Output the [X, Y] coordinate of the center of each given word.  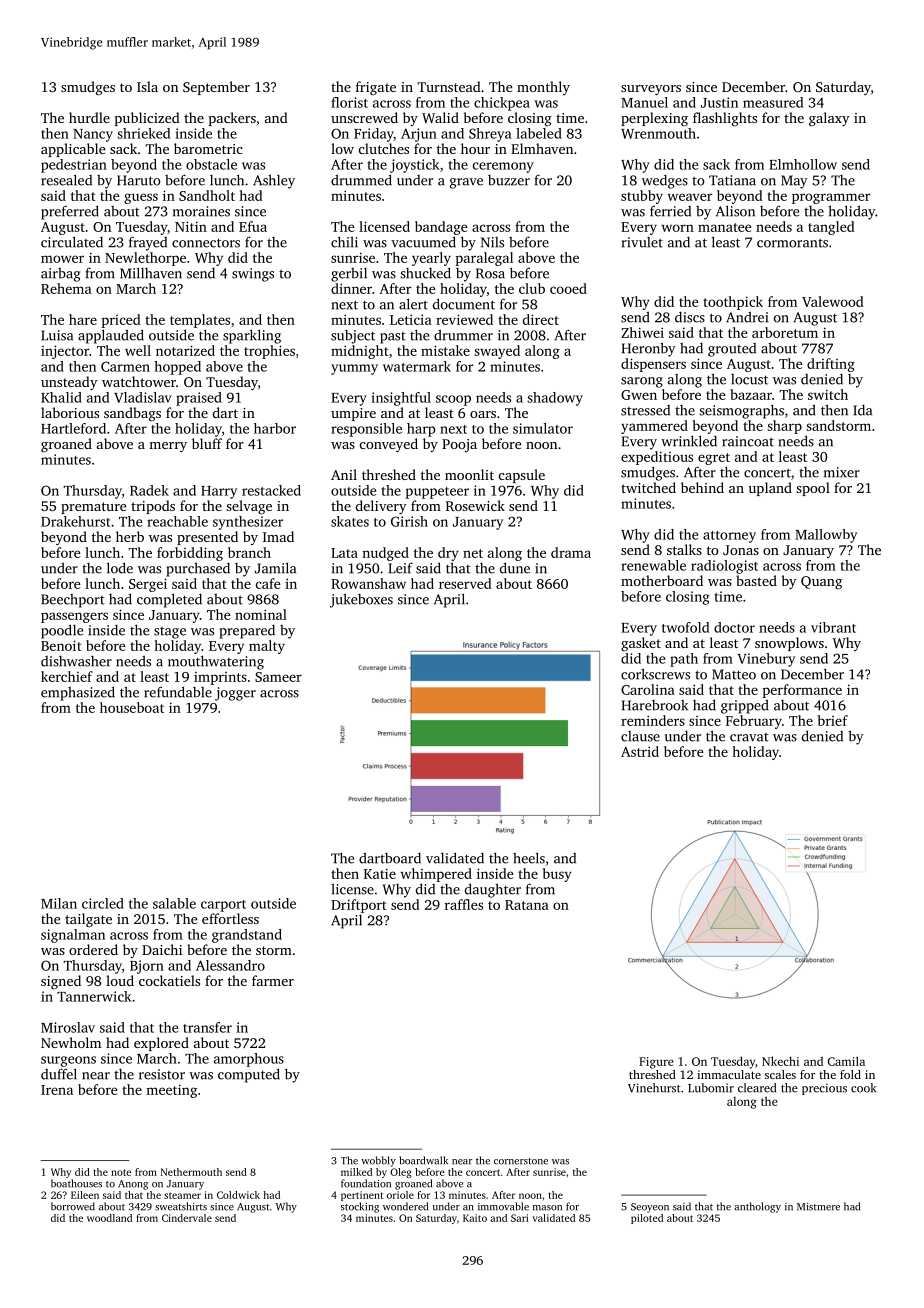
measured [773, 102]
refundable [178, 692]
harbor [275, 428]
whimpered [436, 875]
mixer [842, 472]
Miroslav [68, 1027]
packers [232, 119]
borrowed [73, 1206]
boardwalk [423, 1160]
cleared [757, 1088]
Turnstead [449, 86]
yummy [354, 369]
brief [833, 720]
